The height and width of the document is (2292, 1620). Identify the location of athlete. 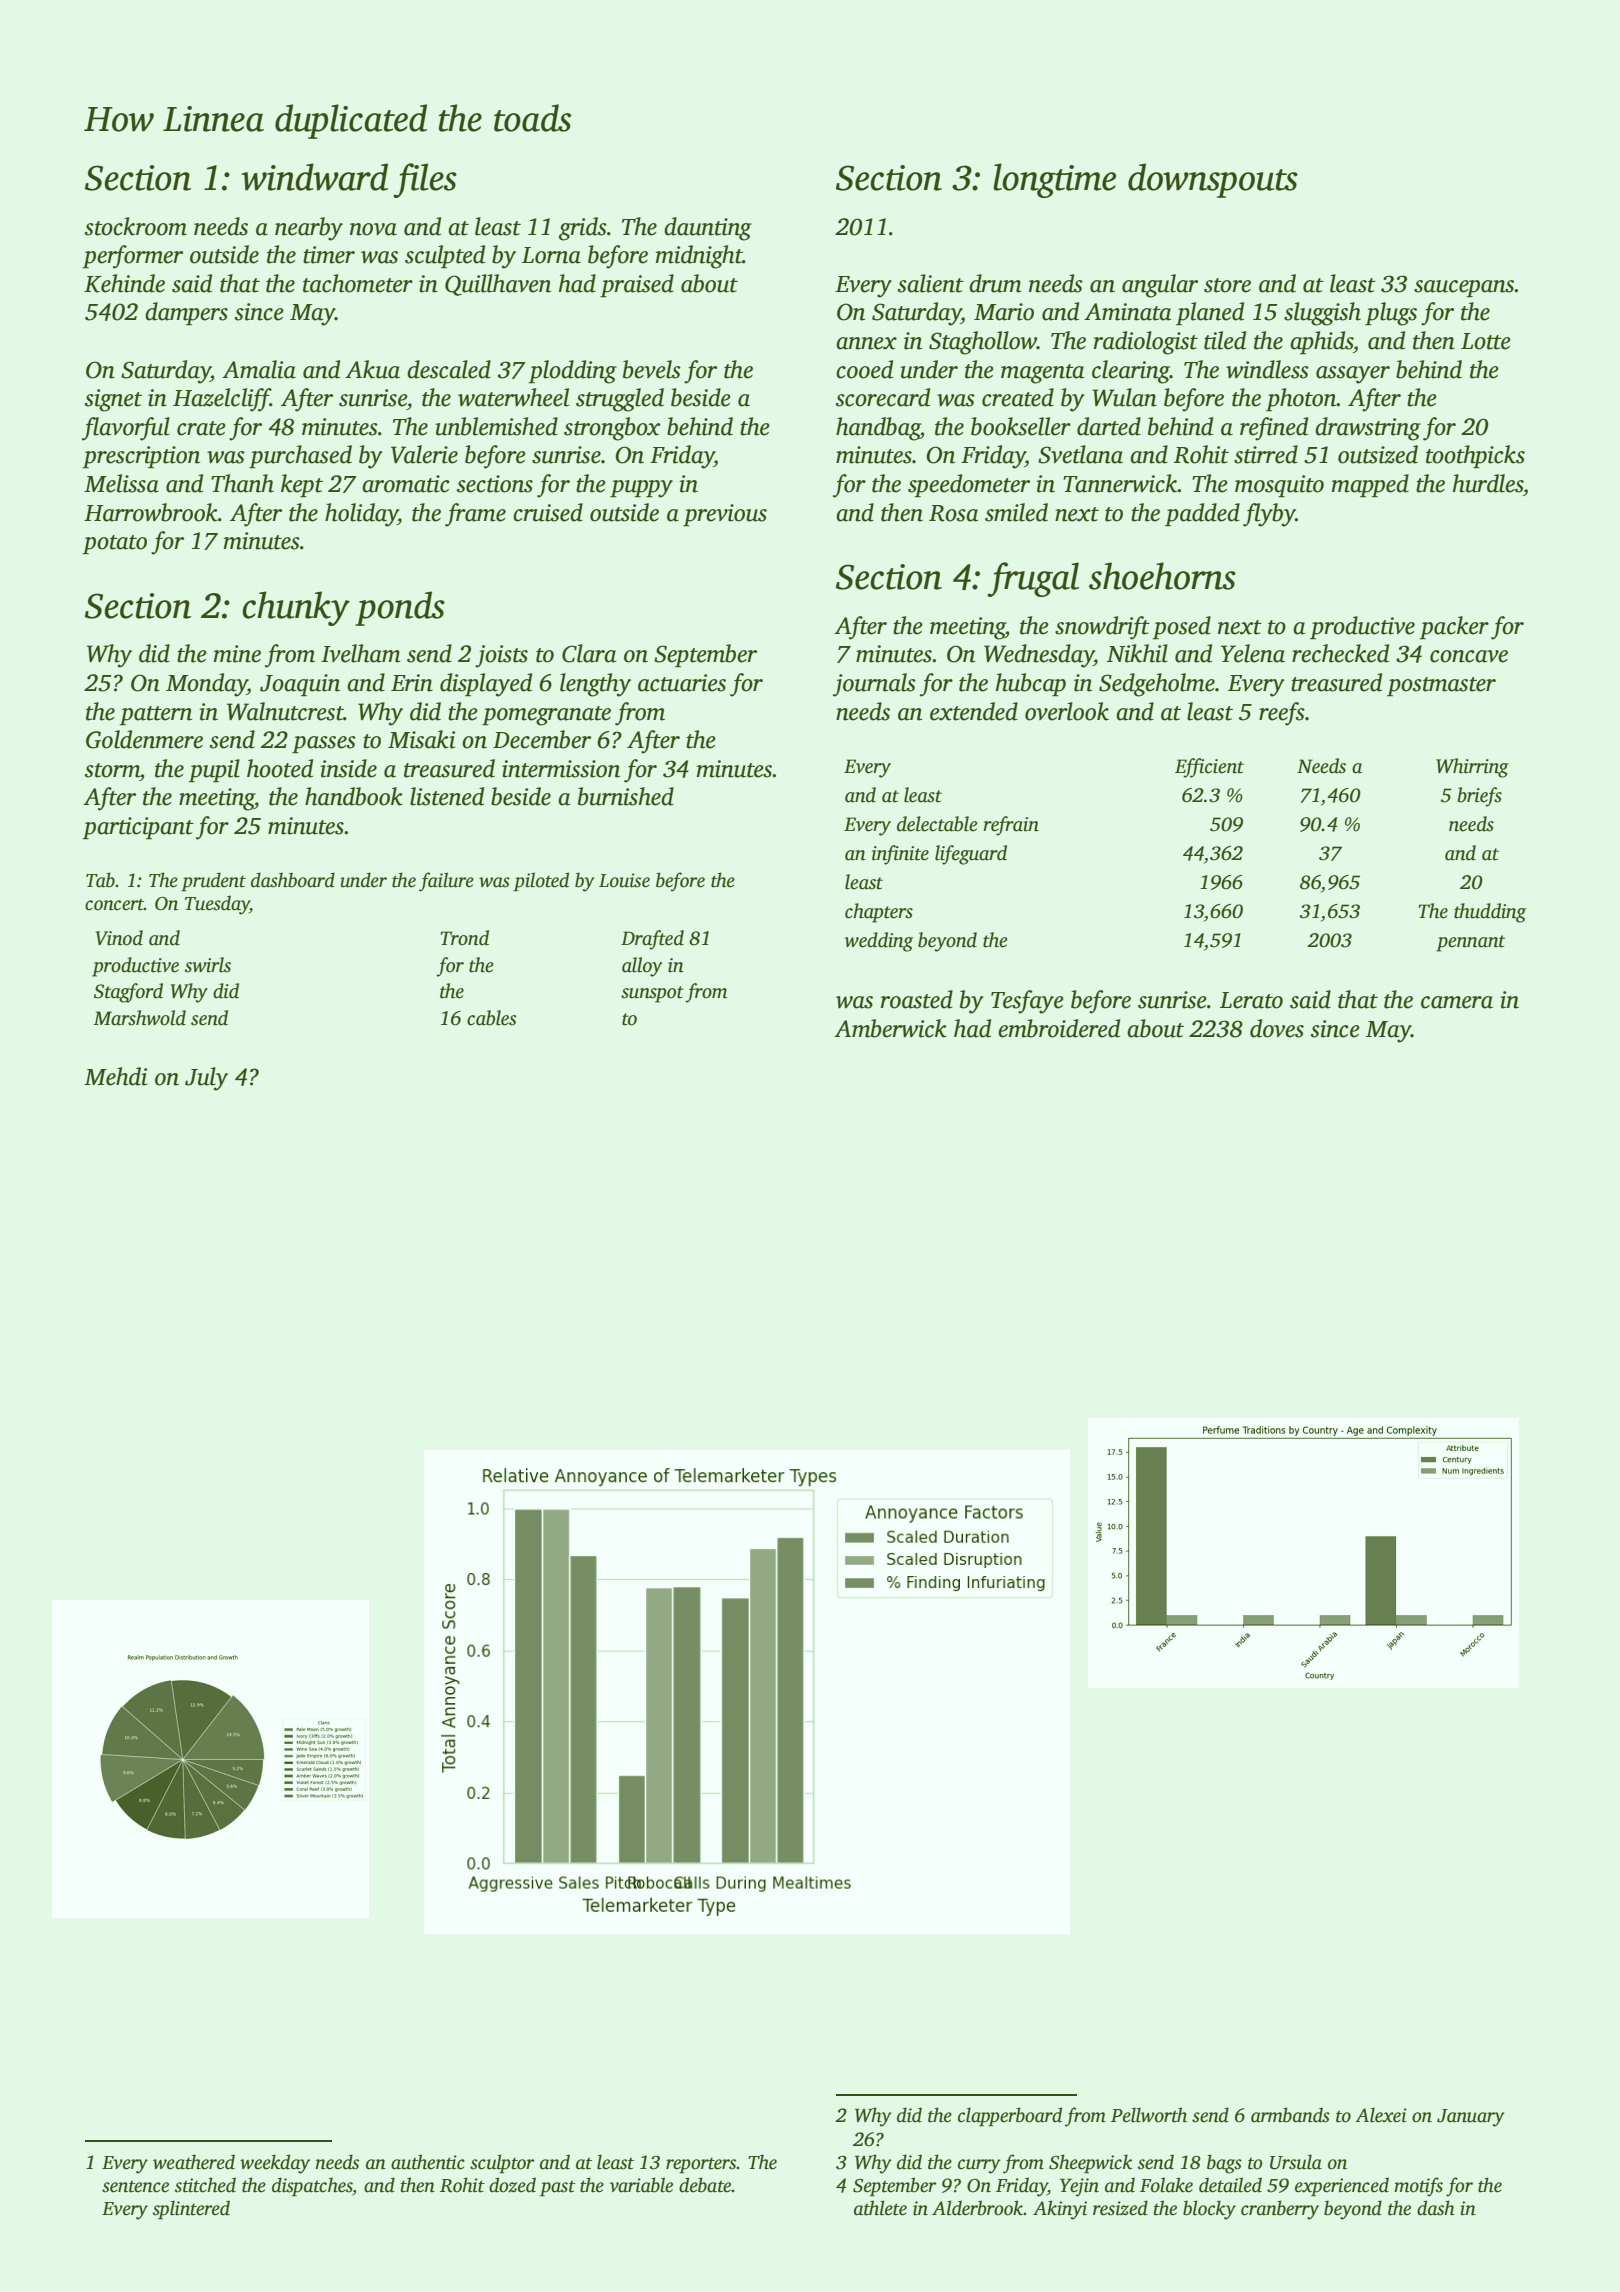
(880, 2208).
